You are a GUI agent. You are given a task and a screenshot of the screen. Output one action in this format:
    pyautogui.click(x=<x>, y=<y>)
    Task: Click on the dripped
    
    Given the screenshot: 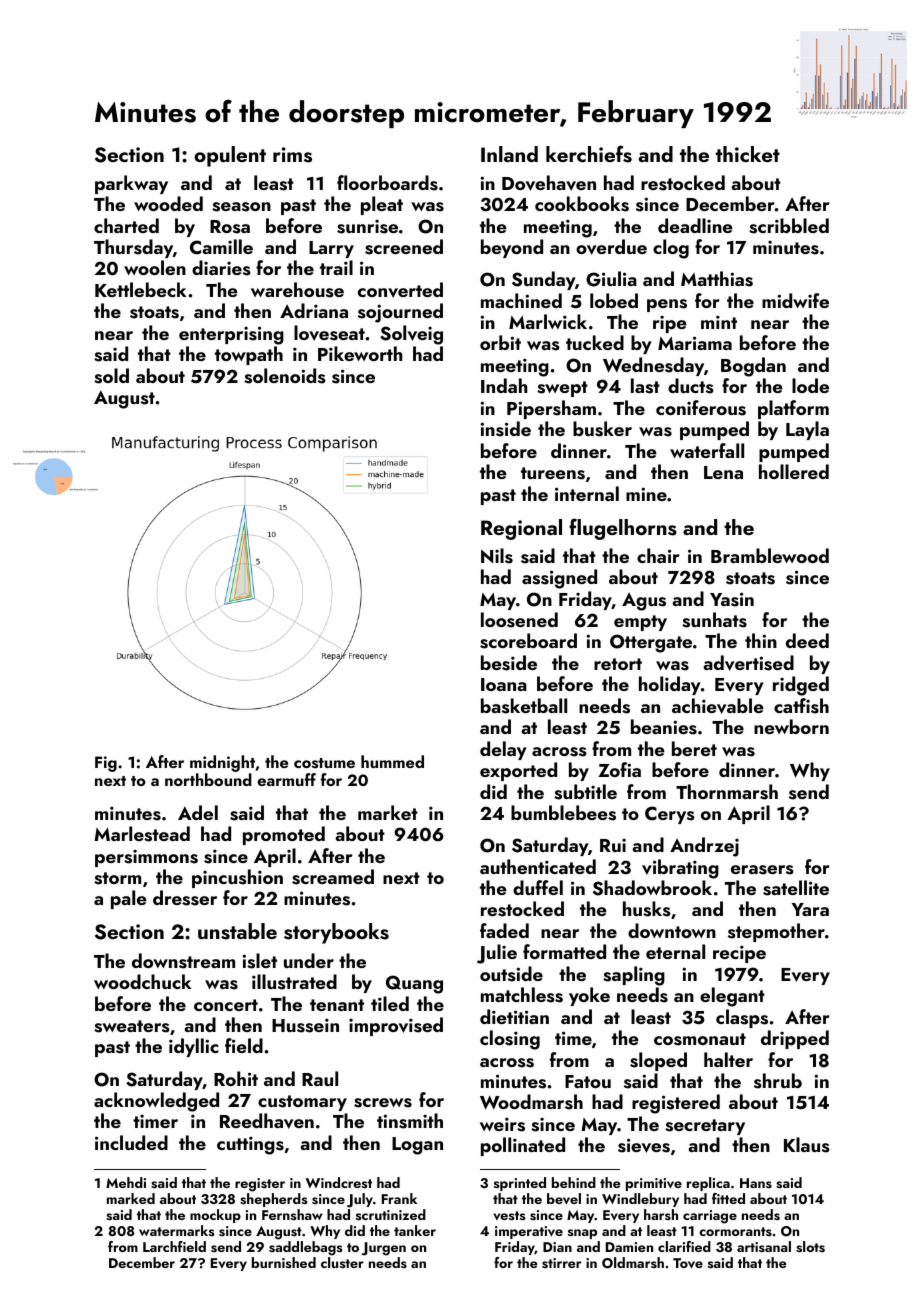 What is the action you would take?
    pyautogui.click(x=795, y=1039)
